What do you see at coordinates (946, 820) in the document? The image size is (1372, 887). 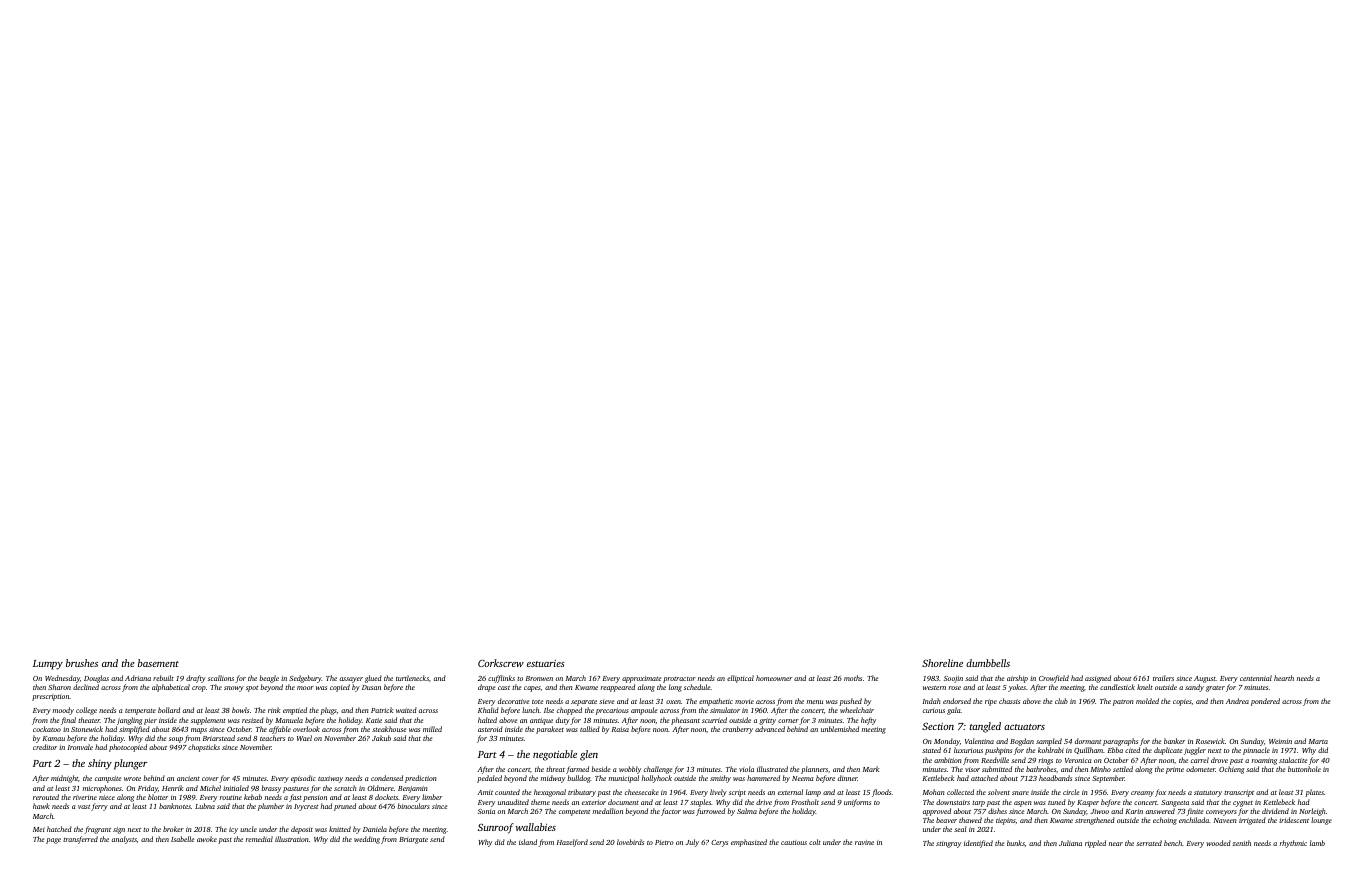 I see `beaver` at bounding box center [946, 820].
